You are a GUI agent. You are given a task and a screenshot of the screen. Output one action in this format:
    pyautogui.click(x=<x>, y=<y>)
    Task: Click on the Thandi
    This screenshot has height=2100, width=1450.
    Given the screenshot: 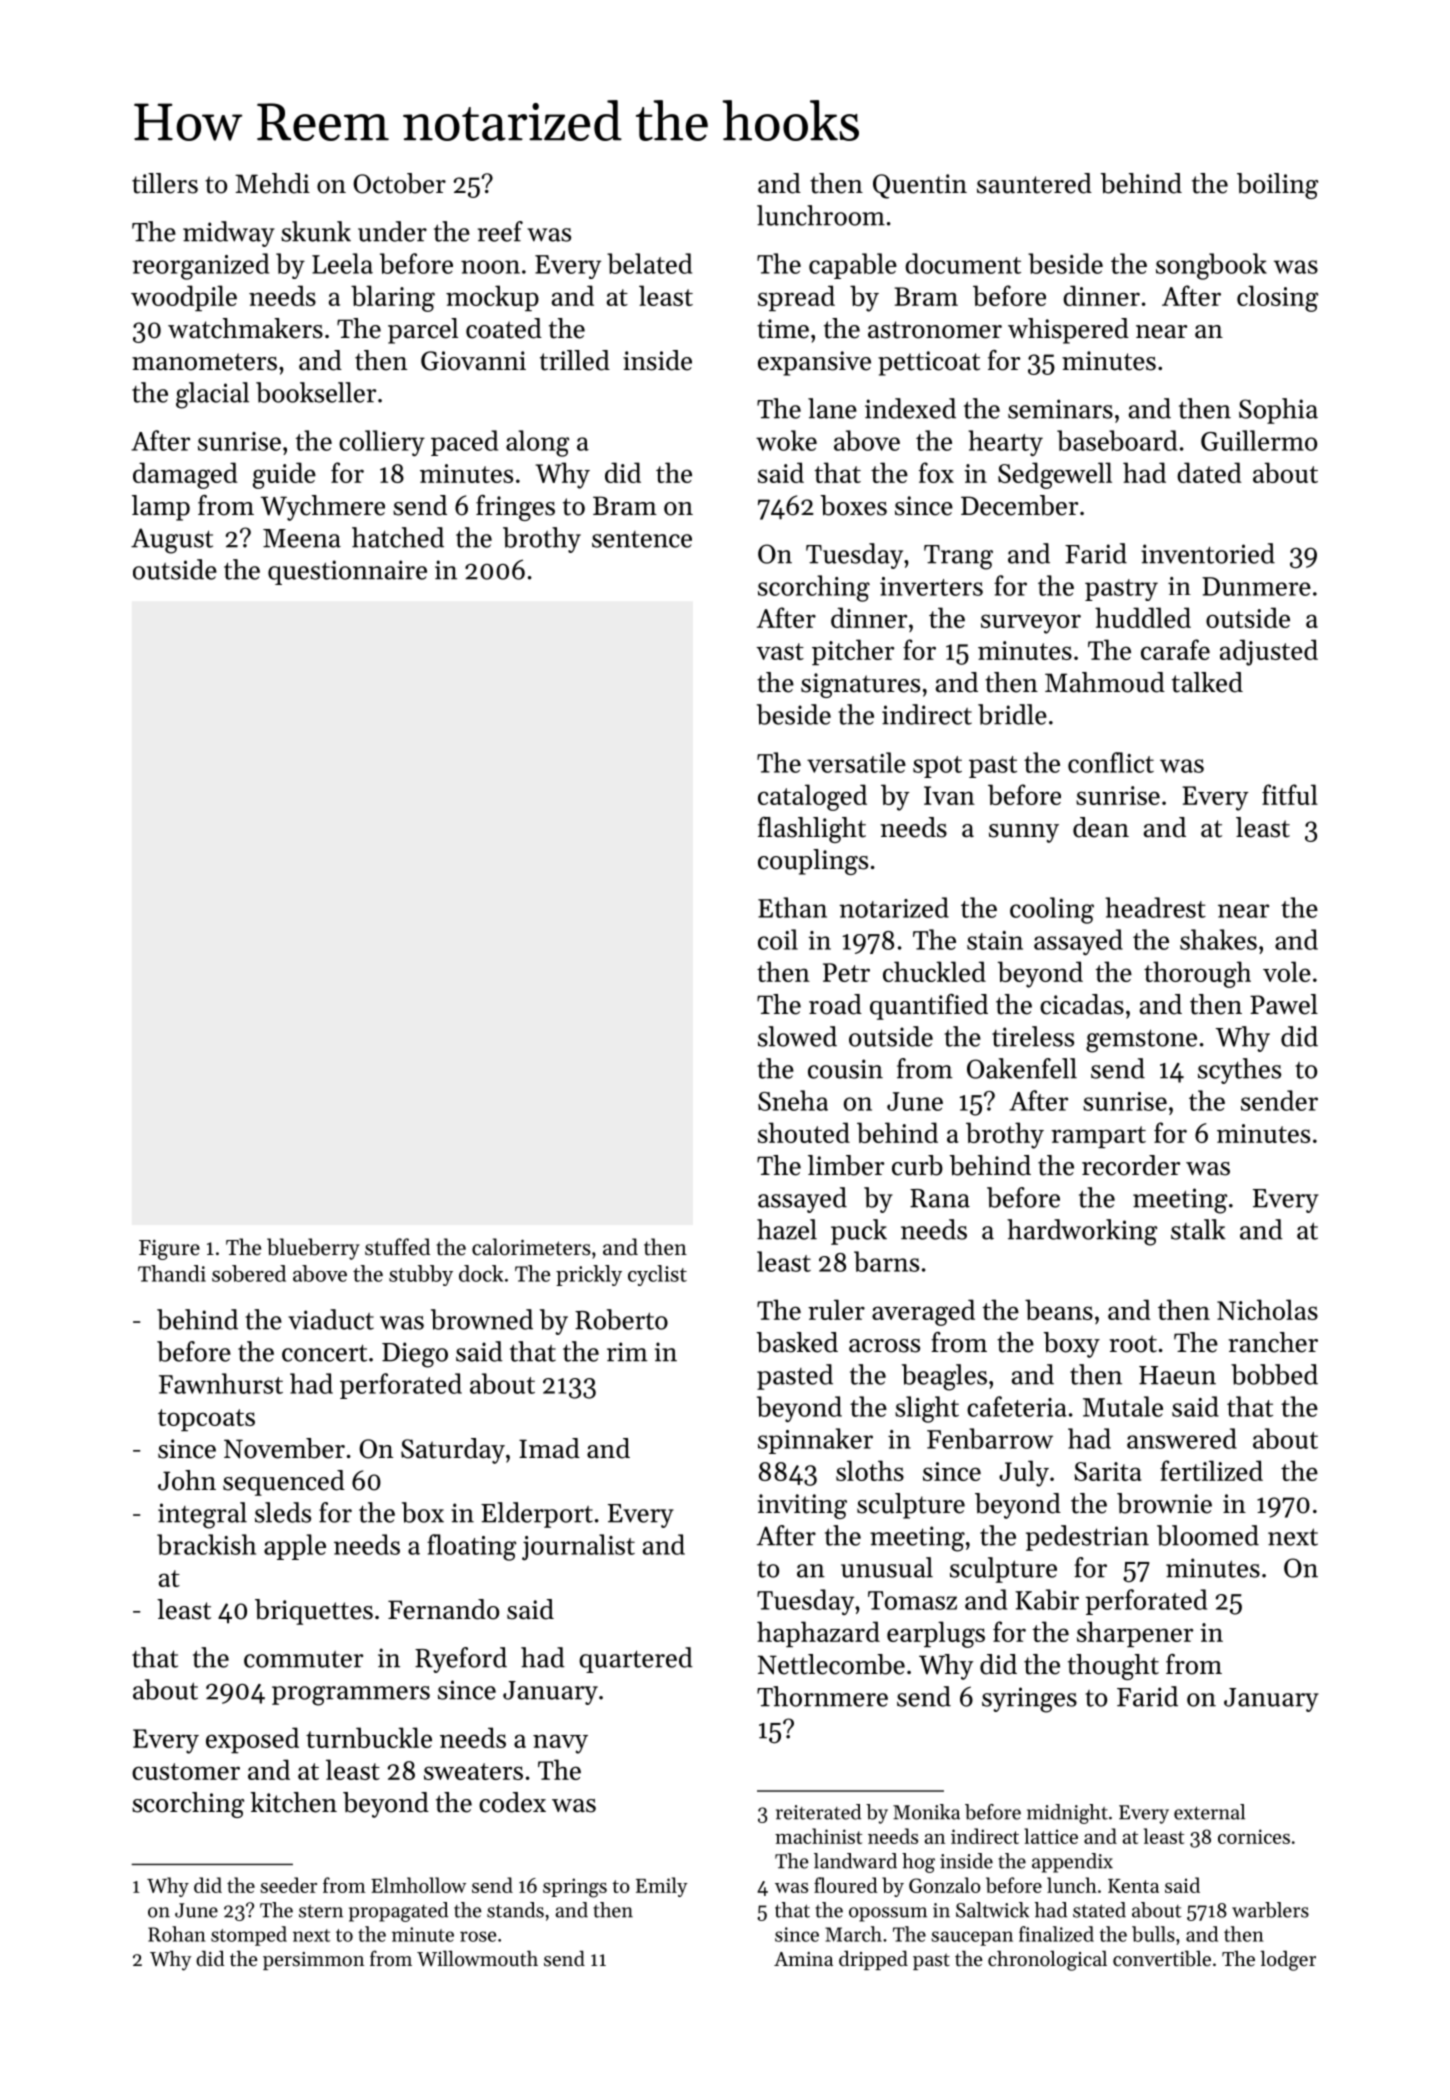 What is the action you would take?
    pyautogui.click(x=172, y=1273)
